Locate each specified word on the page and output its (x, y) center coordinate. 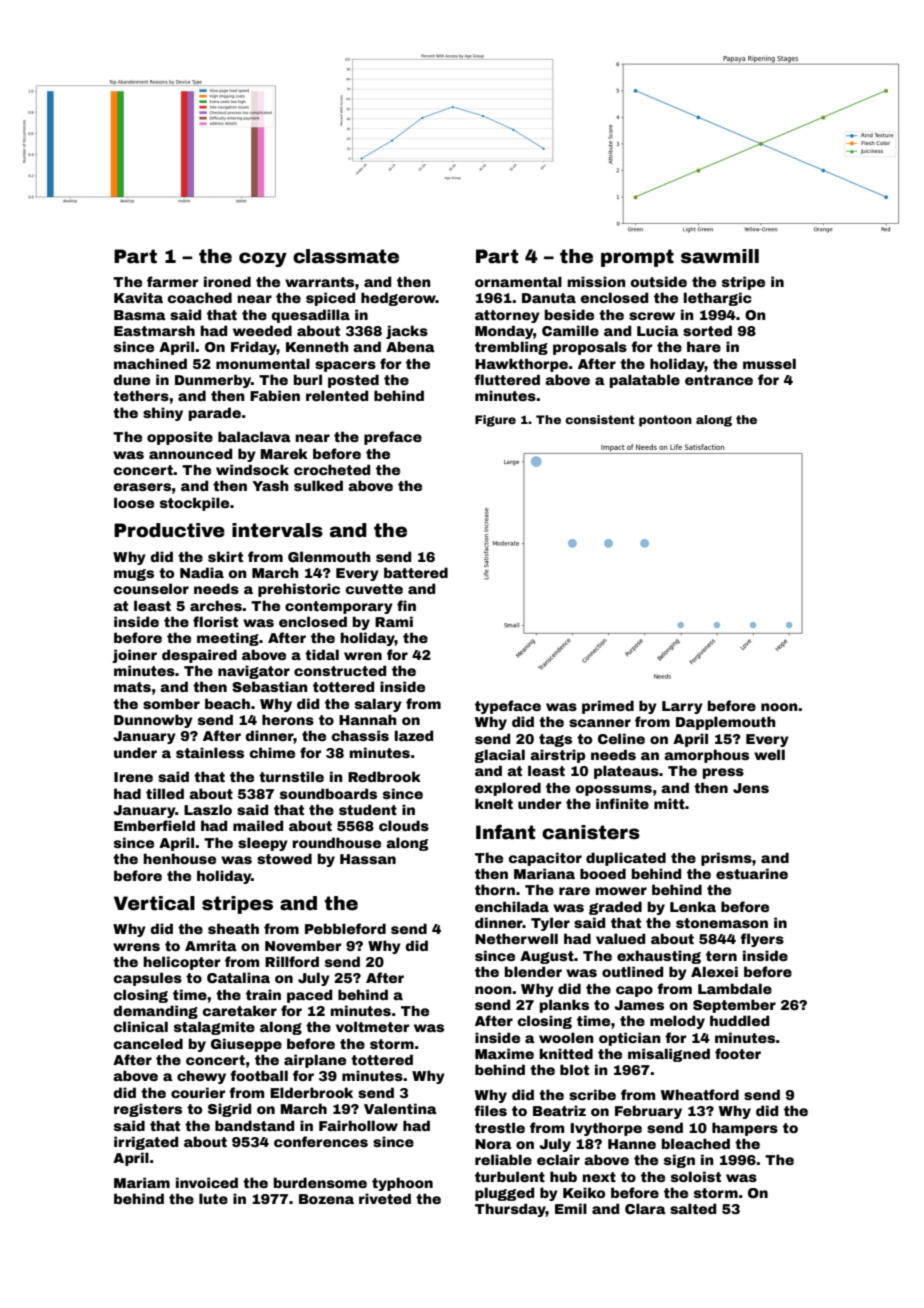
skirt (225, 556)
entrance (719, 380)
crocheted (332, 469)
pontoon (665, 421)
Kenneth (317, 346)
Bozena (326, 1199)
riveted (385, 1198)
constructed (340, 670)
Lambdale (735, 988)
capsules (148, 979)
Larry (682, 707)
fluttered (507, 379)
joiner (134, 656)
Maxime (504, 1053)
